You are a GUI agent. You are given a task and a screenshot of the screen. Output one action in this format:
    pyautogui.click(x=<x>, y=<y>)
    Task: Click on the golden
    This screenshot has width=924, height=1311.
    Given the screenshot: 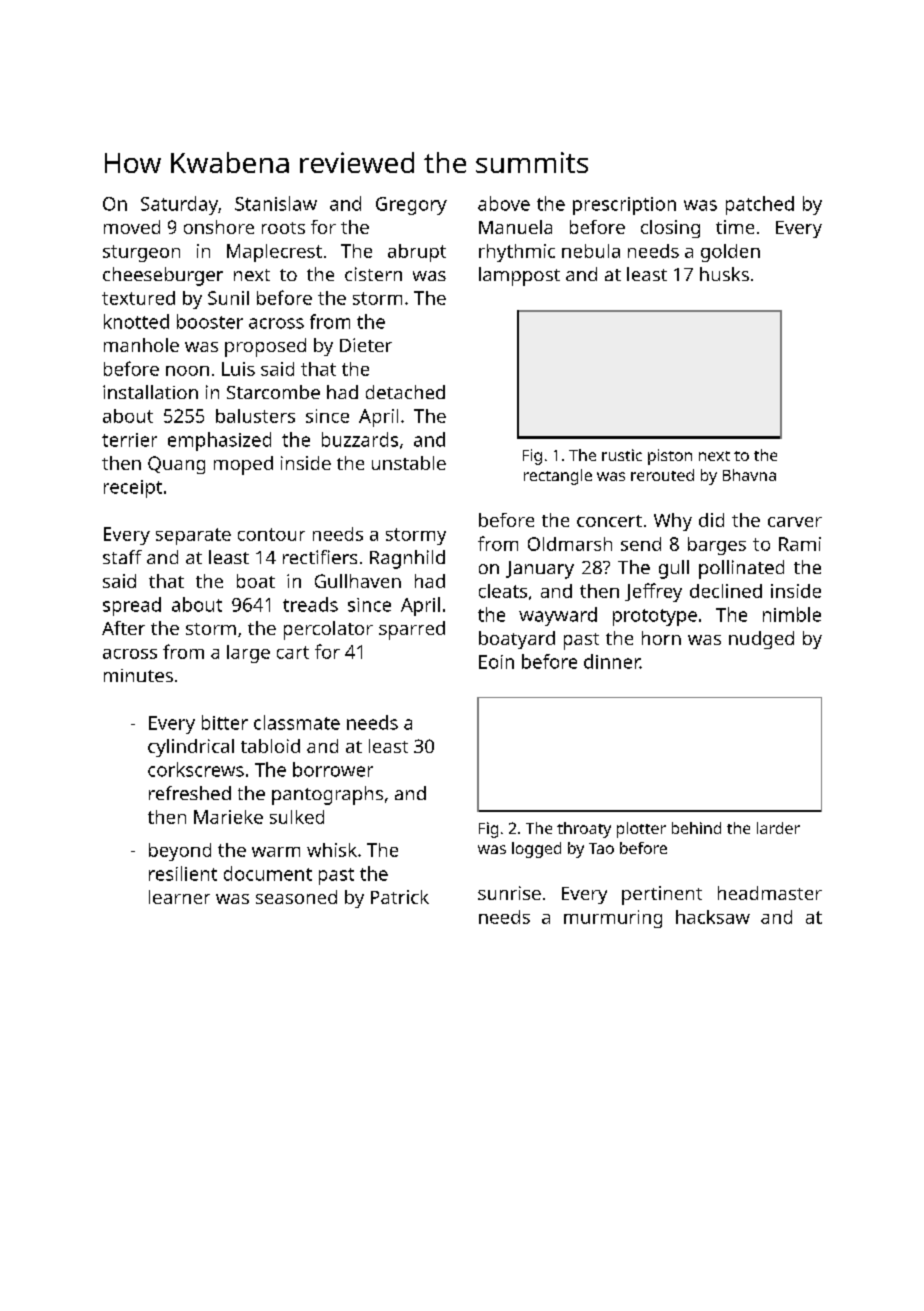 What is the action you would take?
    pyautogui.click(x=730, y=253)
